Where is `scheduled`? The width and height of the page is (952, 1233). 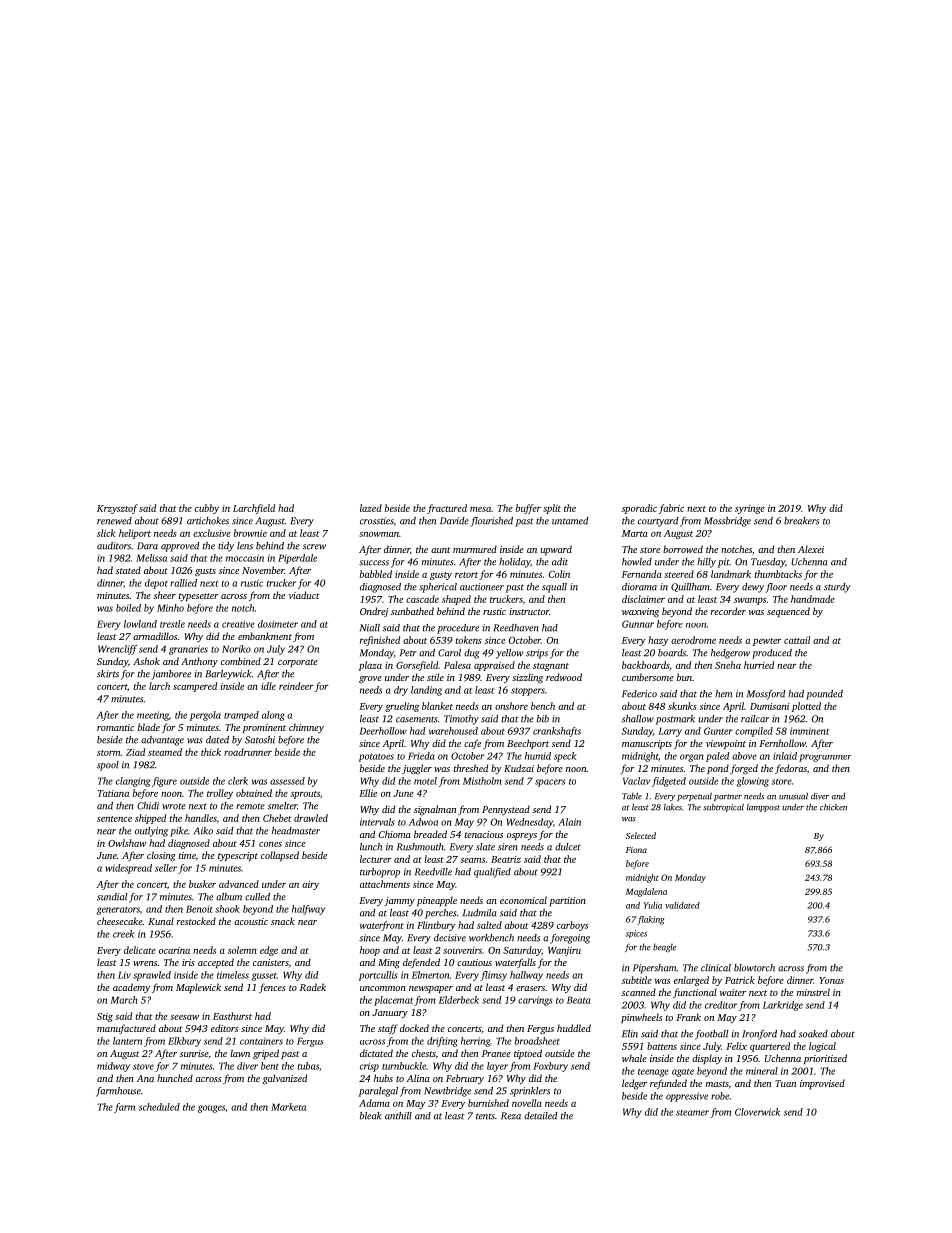 scheduled is located at coordinates (159, 1107).
